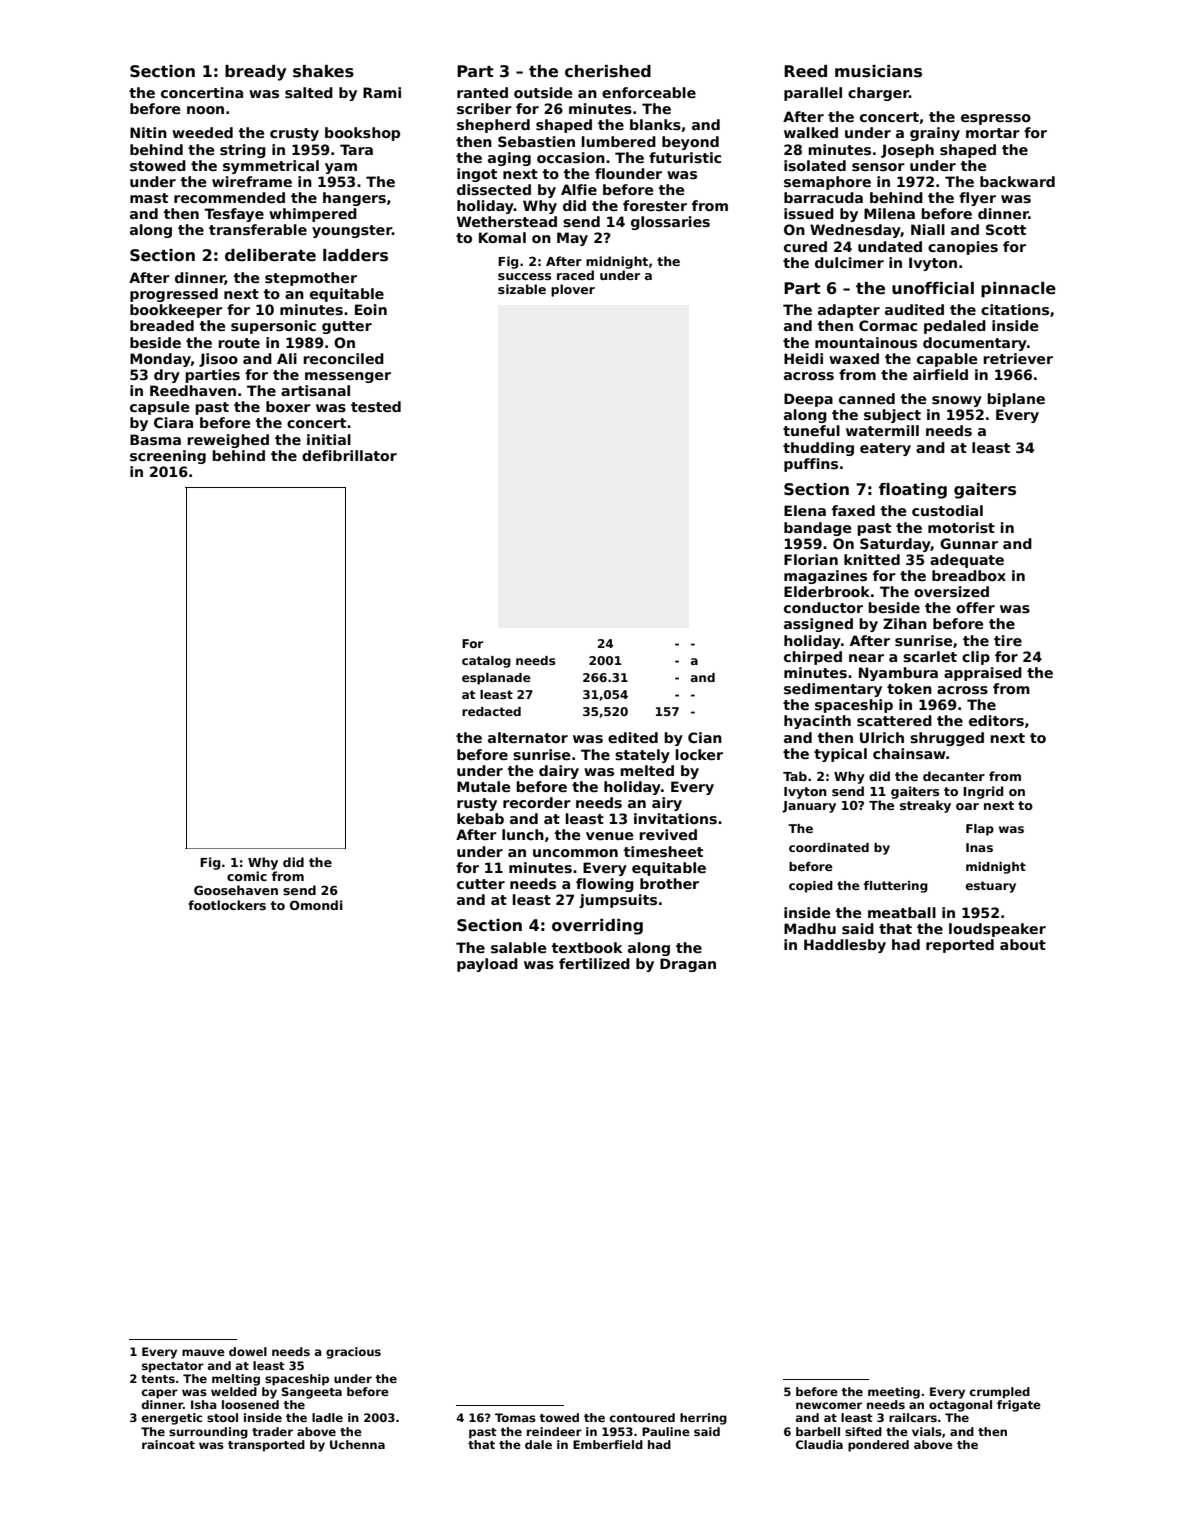 The width and height of the page is (1186, 1535). Describe the element at coordinates (813, 658) in the page. I see `chirped` at that location.
